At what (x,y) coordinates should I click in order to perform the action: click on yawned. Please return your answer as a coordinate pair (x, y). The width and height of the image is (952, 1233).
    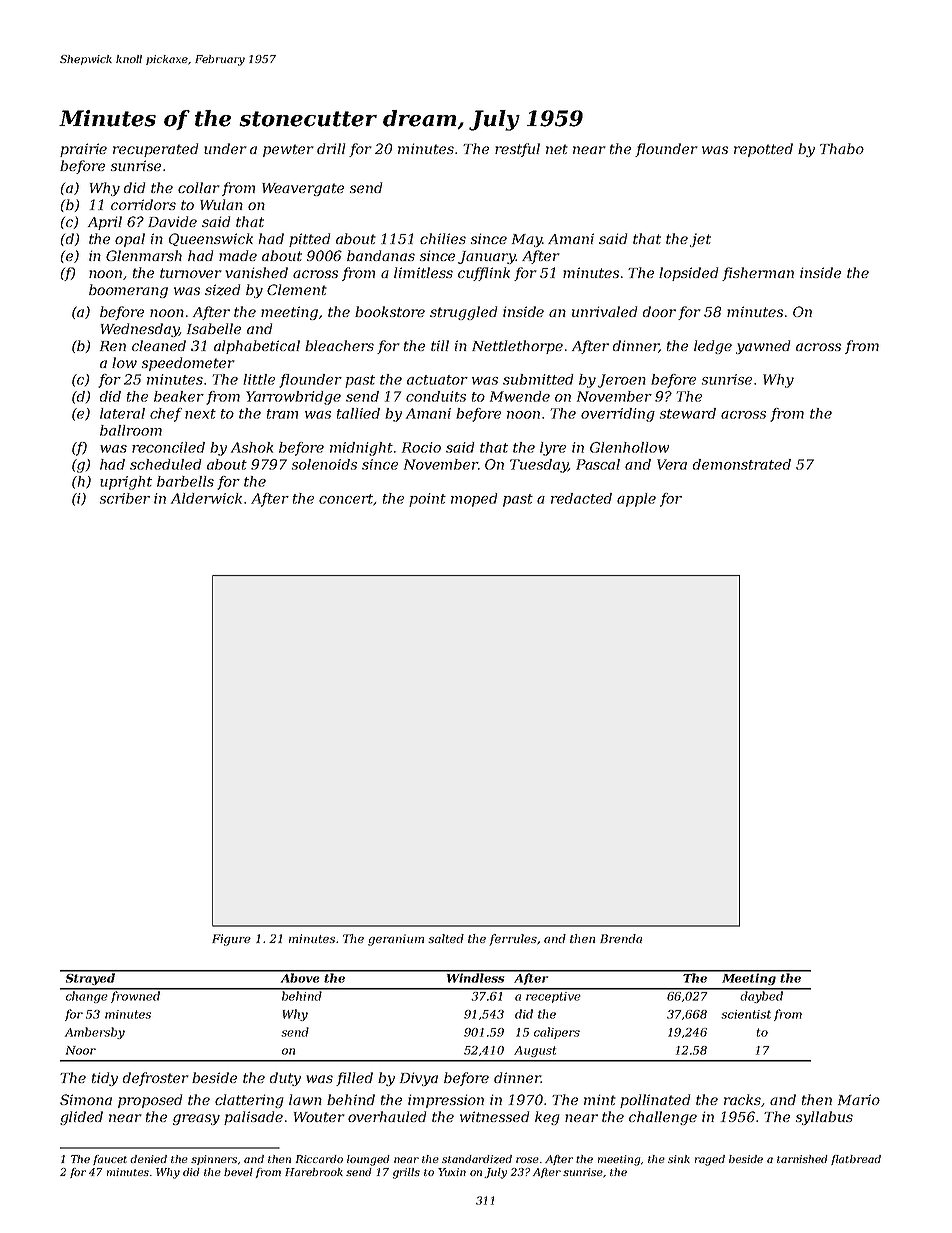
    Looking at the image, I should click on (763, 347).
